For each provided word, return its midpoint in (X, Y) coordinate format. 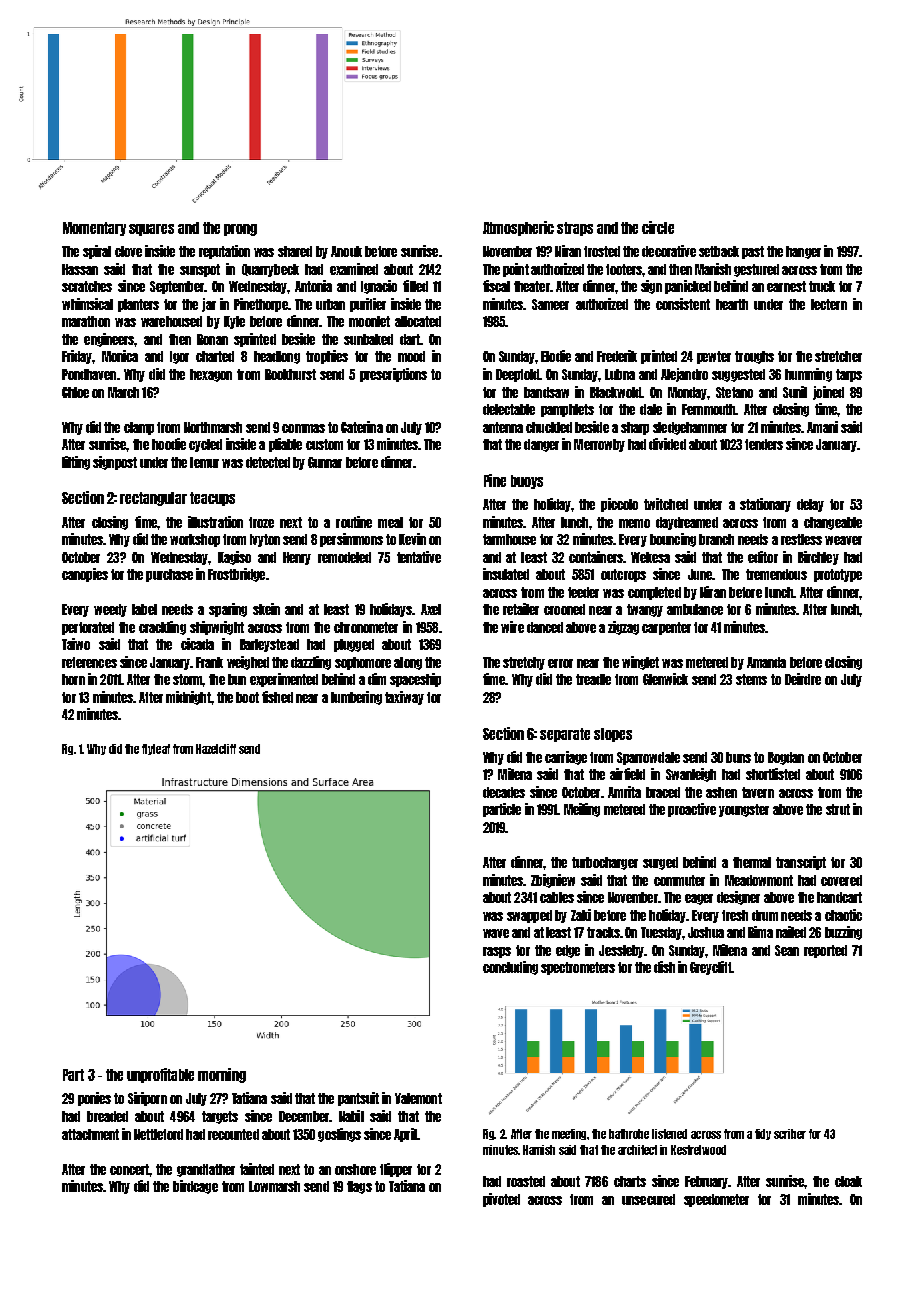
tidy (763, 1134)
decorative (669, 251)
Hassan (80, 269)
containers (596, 557)
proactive (692, 810)
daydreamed (687, 523)
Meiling (582, 810)
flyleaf (156, 749)
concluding (510, 968)
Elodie (556, 356)
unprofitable (160, 1075)
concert (129, 1169)
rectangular (153, 499)
